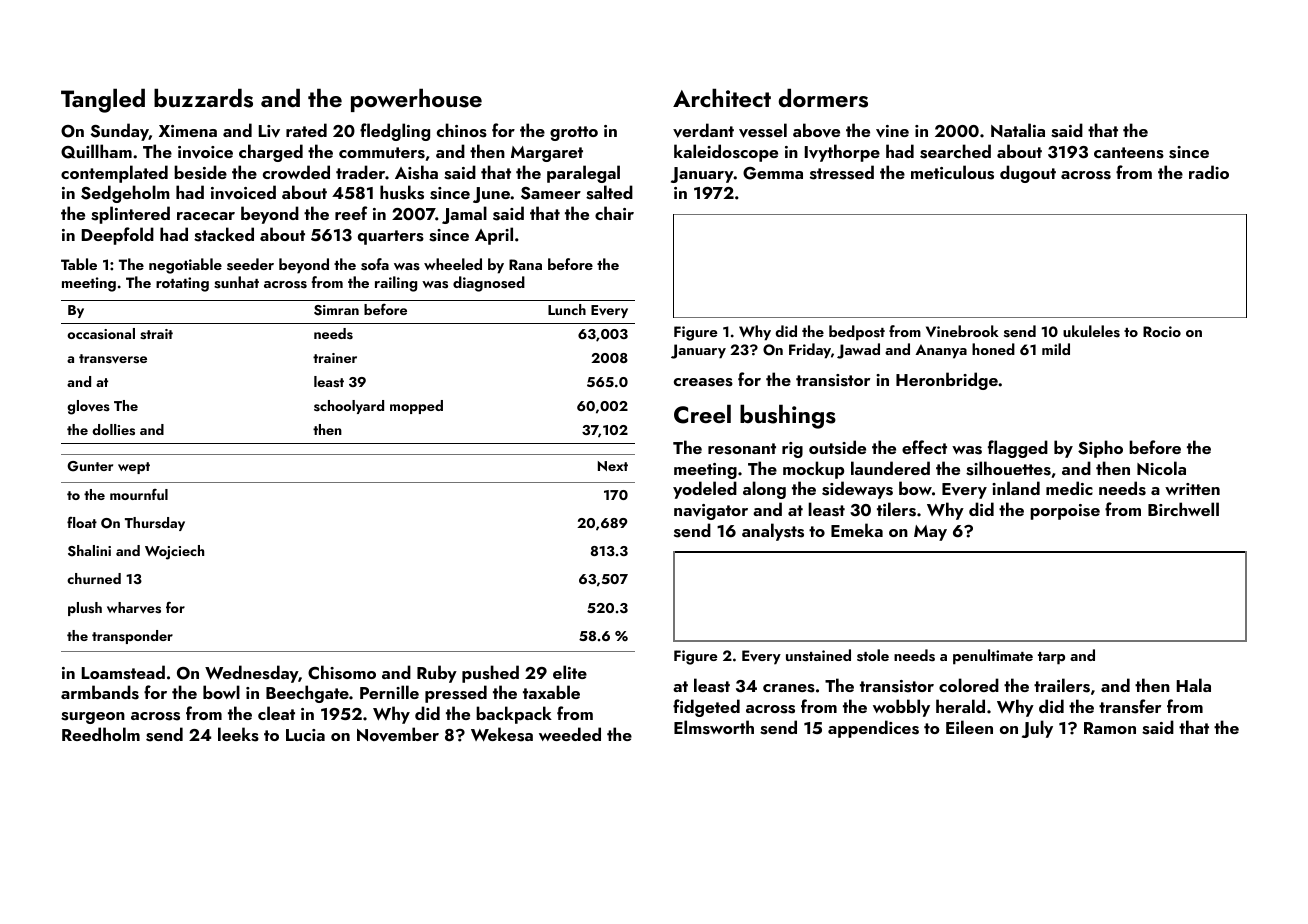  What do you see at coordinates (1018, 130) in the document?
I see `Natalia` at bounding box center [1018, 130].
